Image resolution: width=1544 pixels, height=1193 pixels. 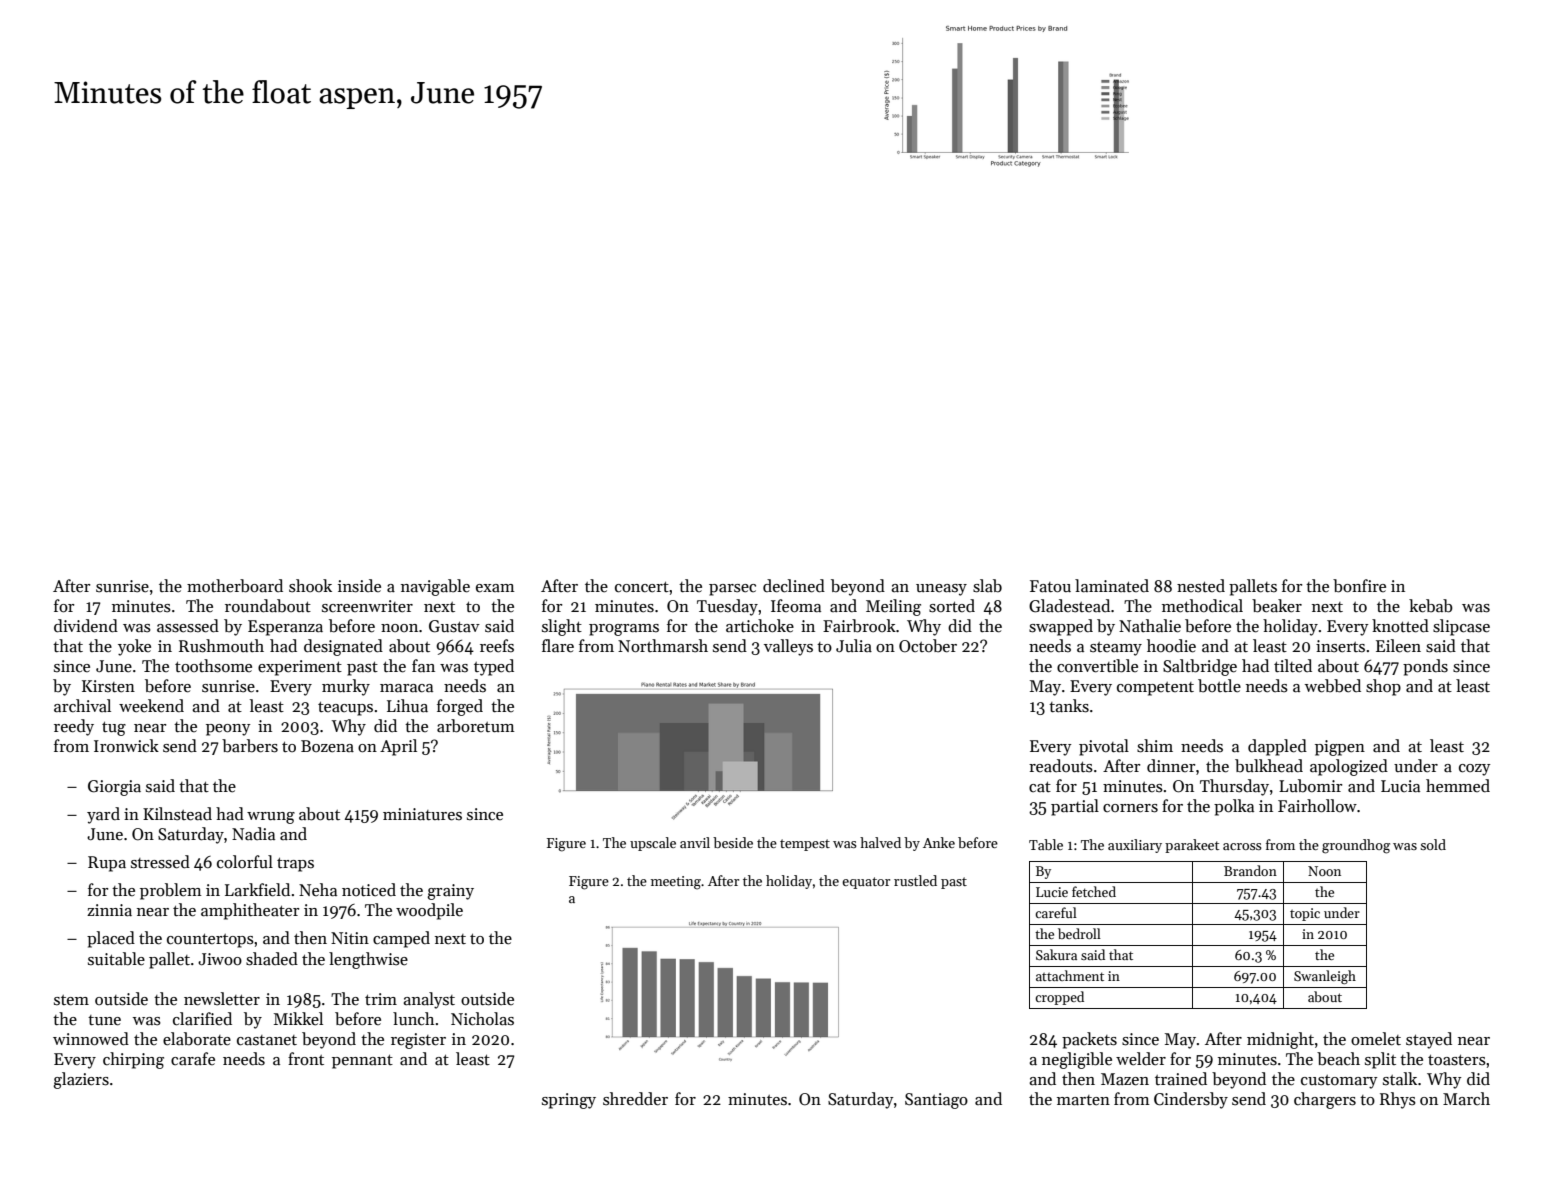 I want to click on packets, so click(x=1089, y=1040).
